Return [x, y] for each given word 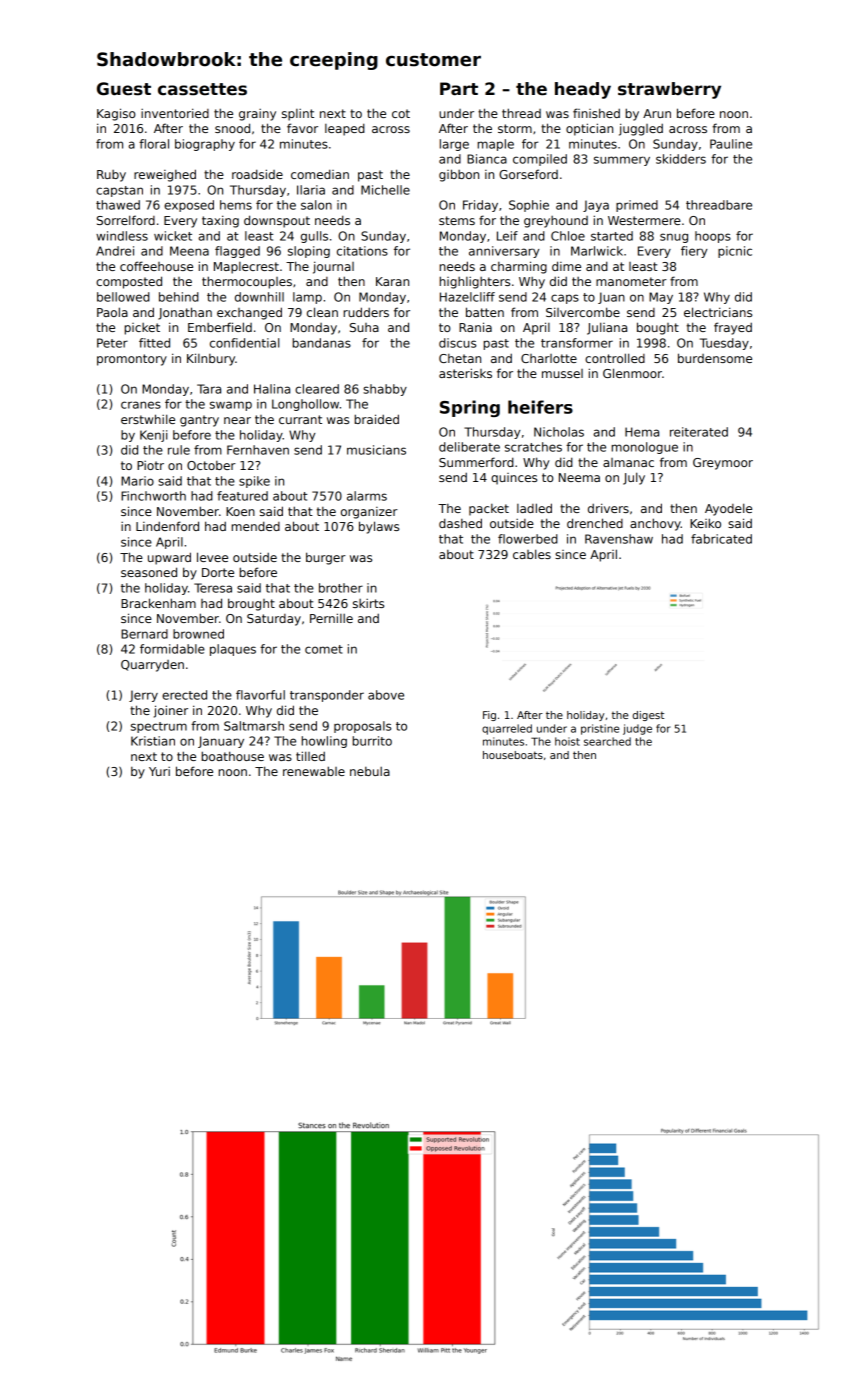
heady [583, 90]
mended [256, 526]
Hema [642, 432]
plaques [233, 650]
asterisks [465, 373]
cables [532, 554]
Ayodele [728, 509]
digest [648, 716]
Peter [112, 343]
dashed [460, 523]
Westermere [644, 220]
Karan [392, 281]
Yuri [159, 771]
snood [232, 128]
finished [596, 113]
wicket [173, 236]
